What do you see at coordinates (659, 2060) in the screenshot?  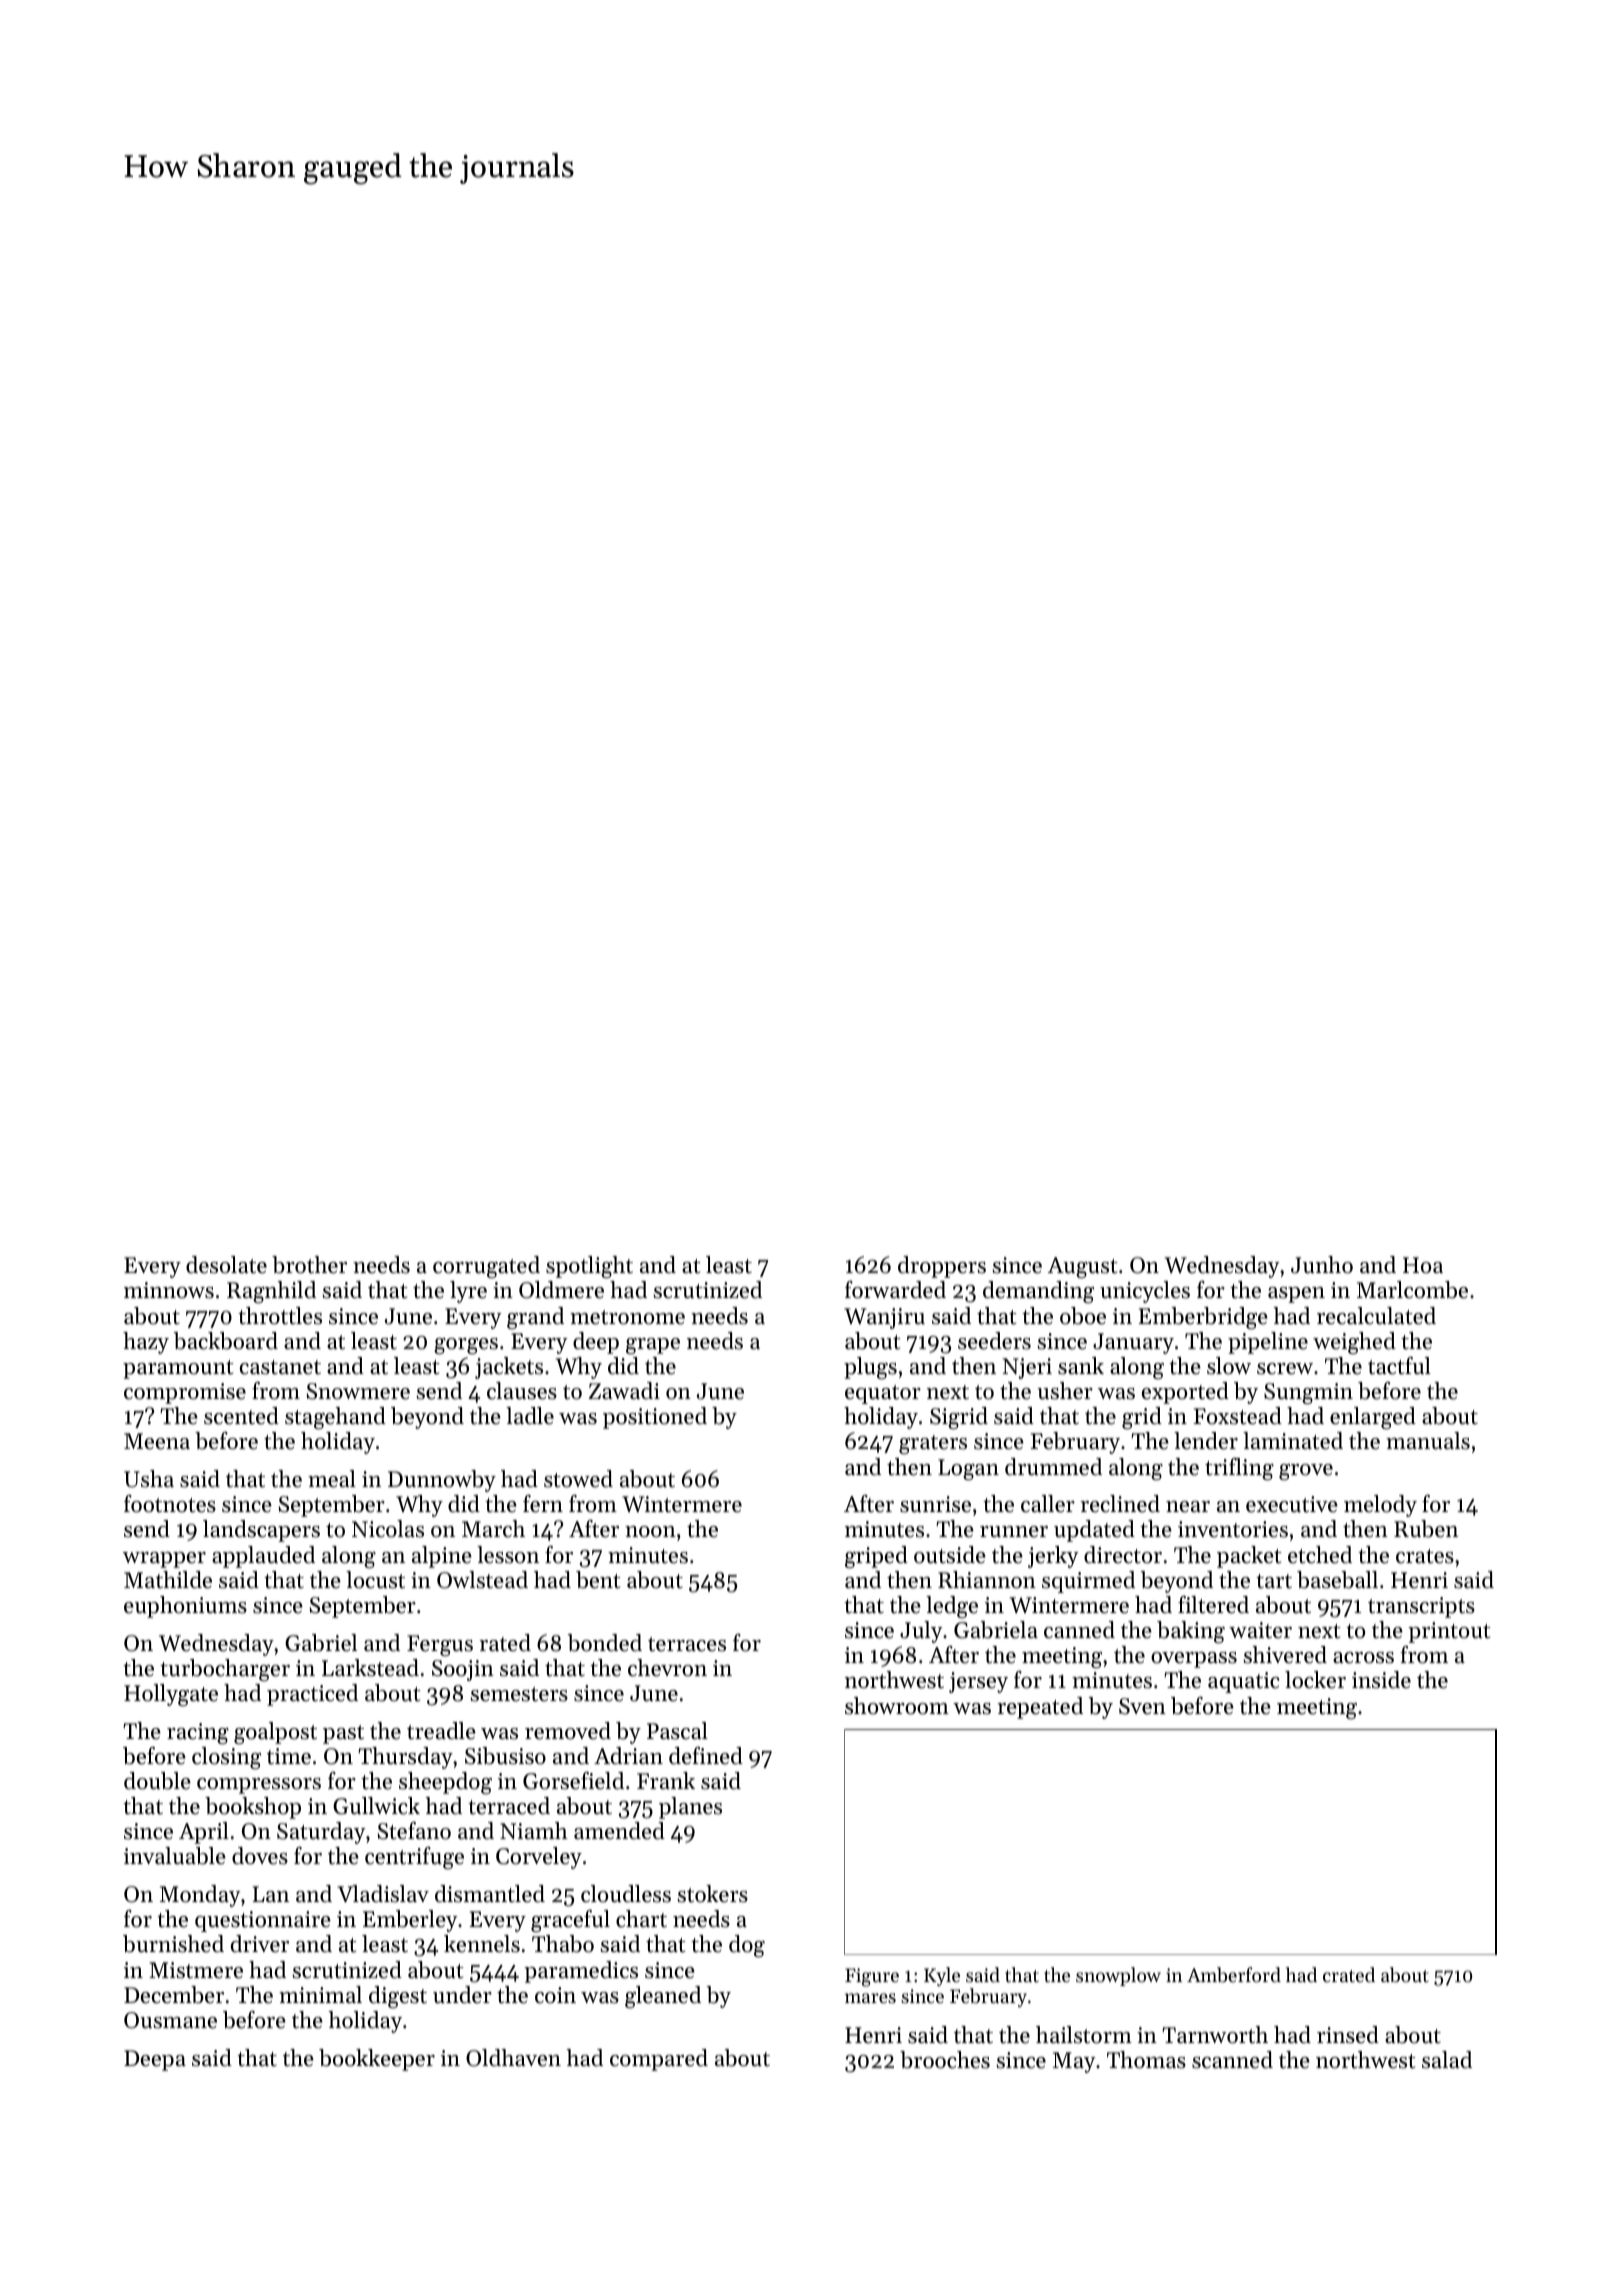 I see `compared` at bounding box center [659, 2060].
